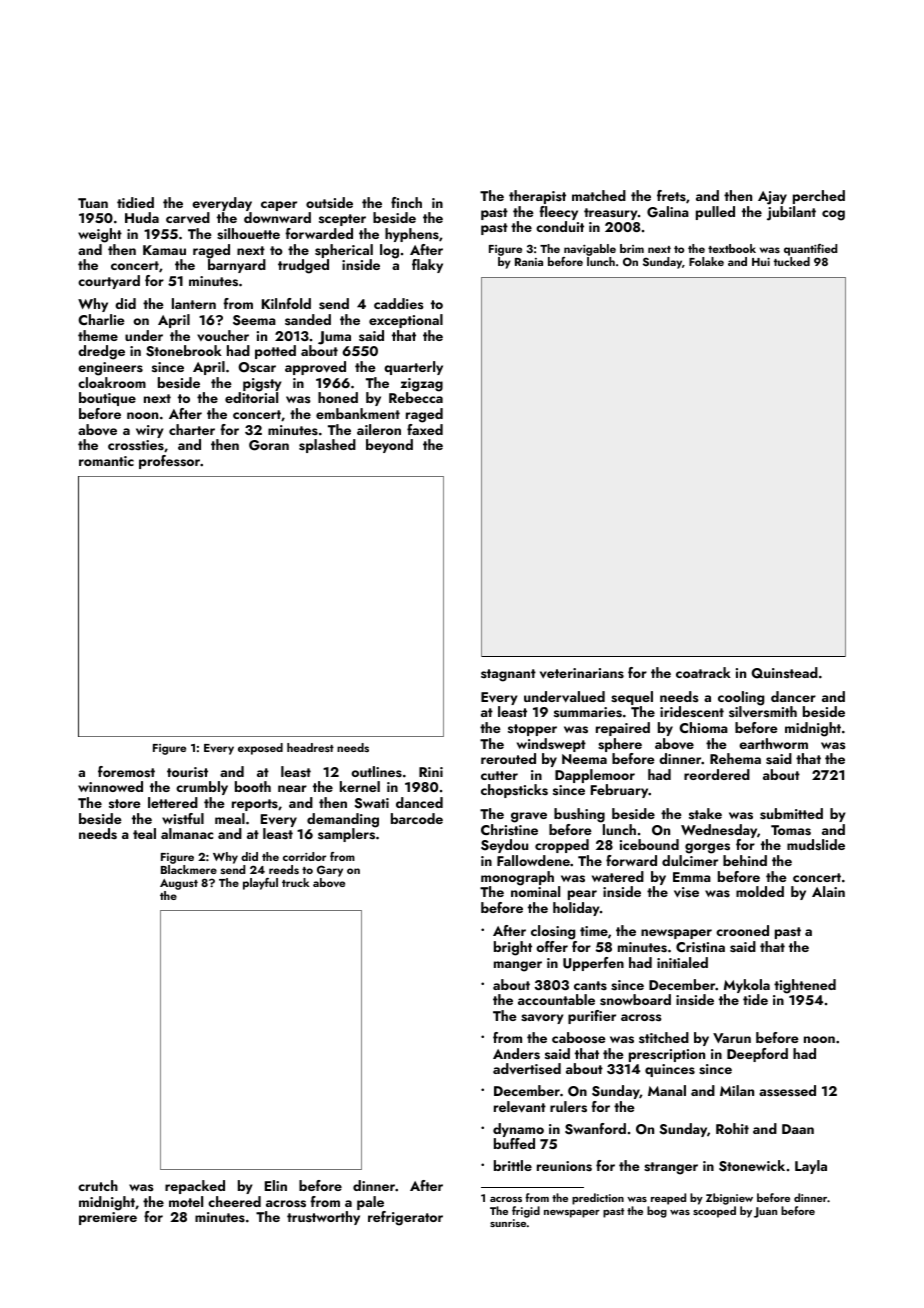 The image size is (924, 1308). Describe the element at coordinates (542, 1019) in the page. I see `savory` at that location.
